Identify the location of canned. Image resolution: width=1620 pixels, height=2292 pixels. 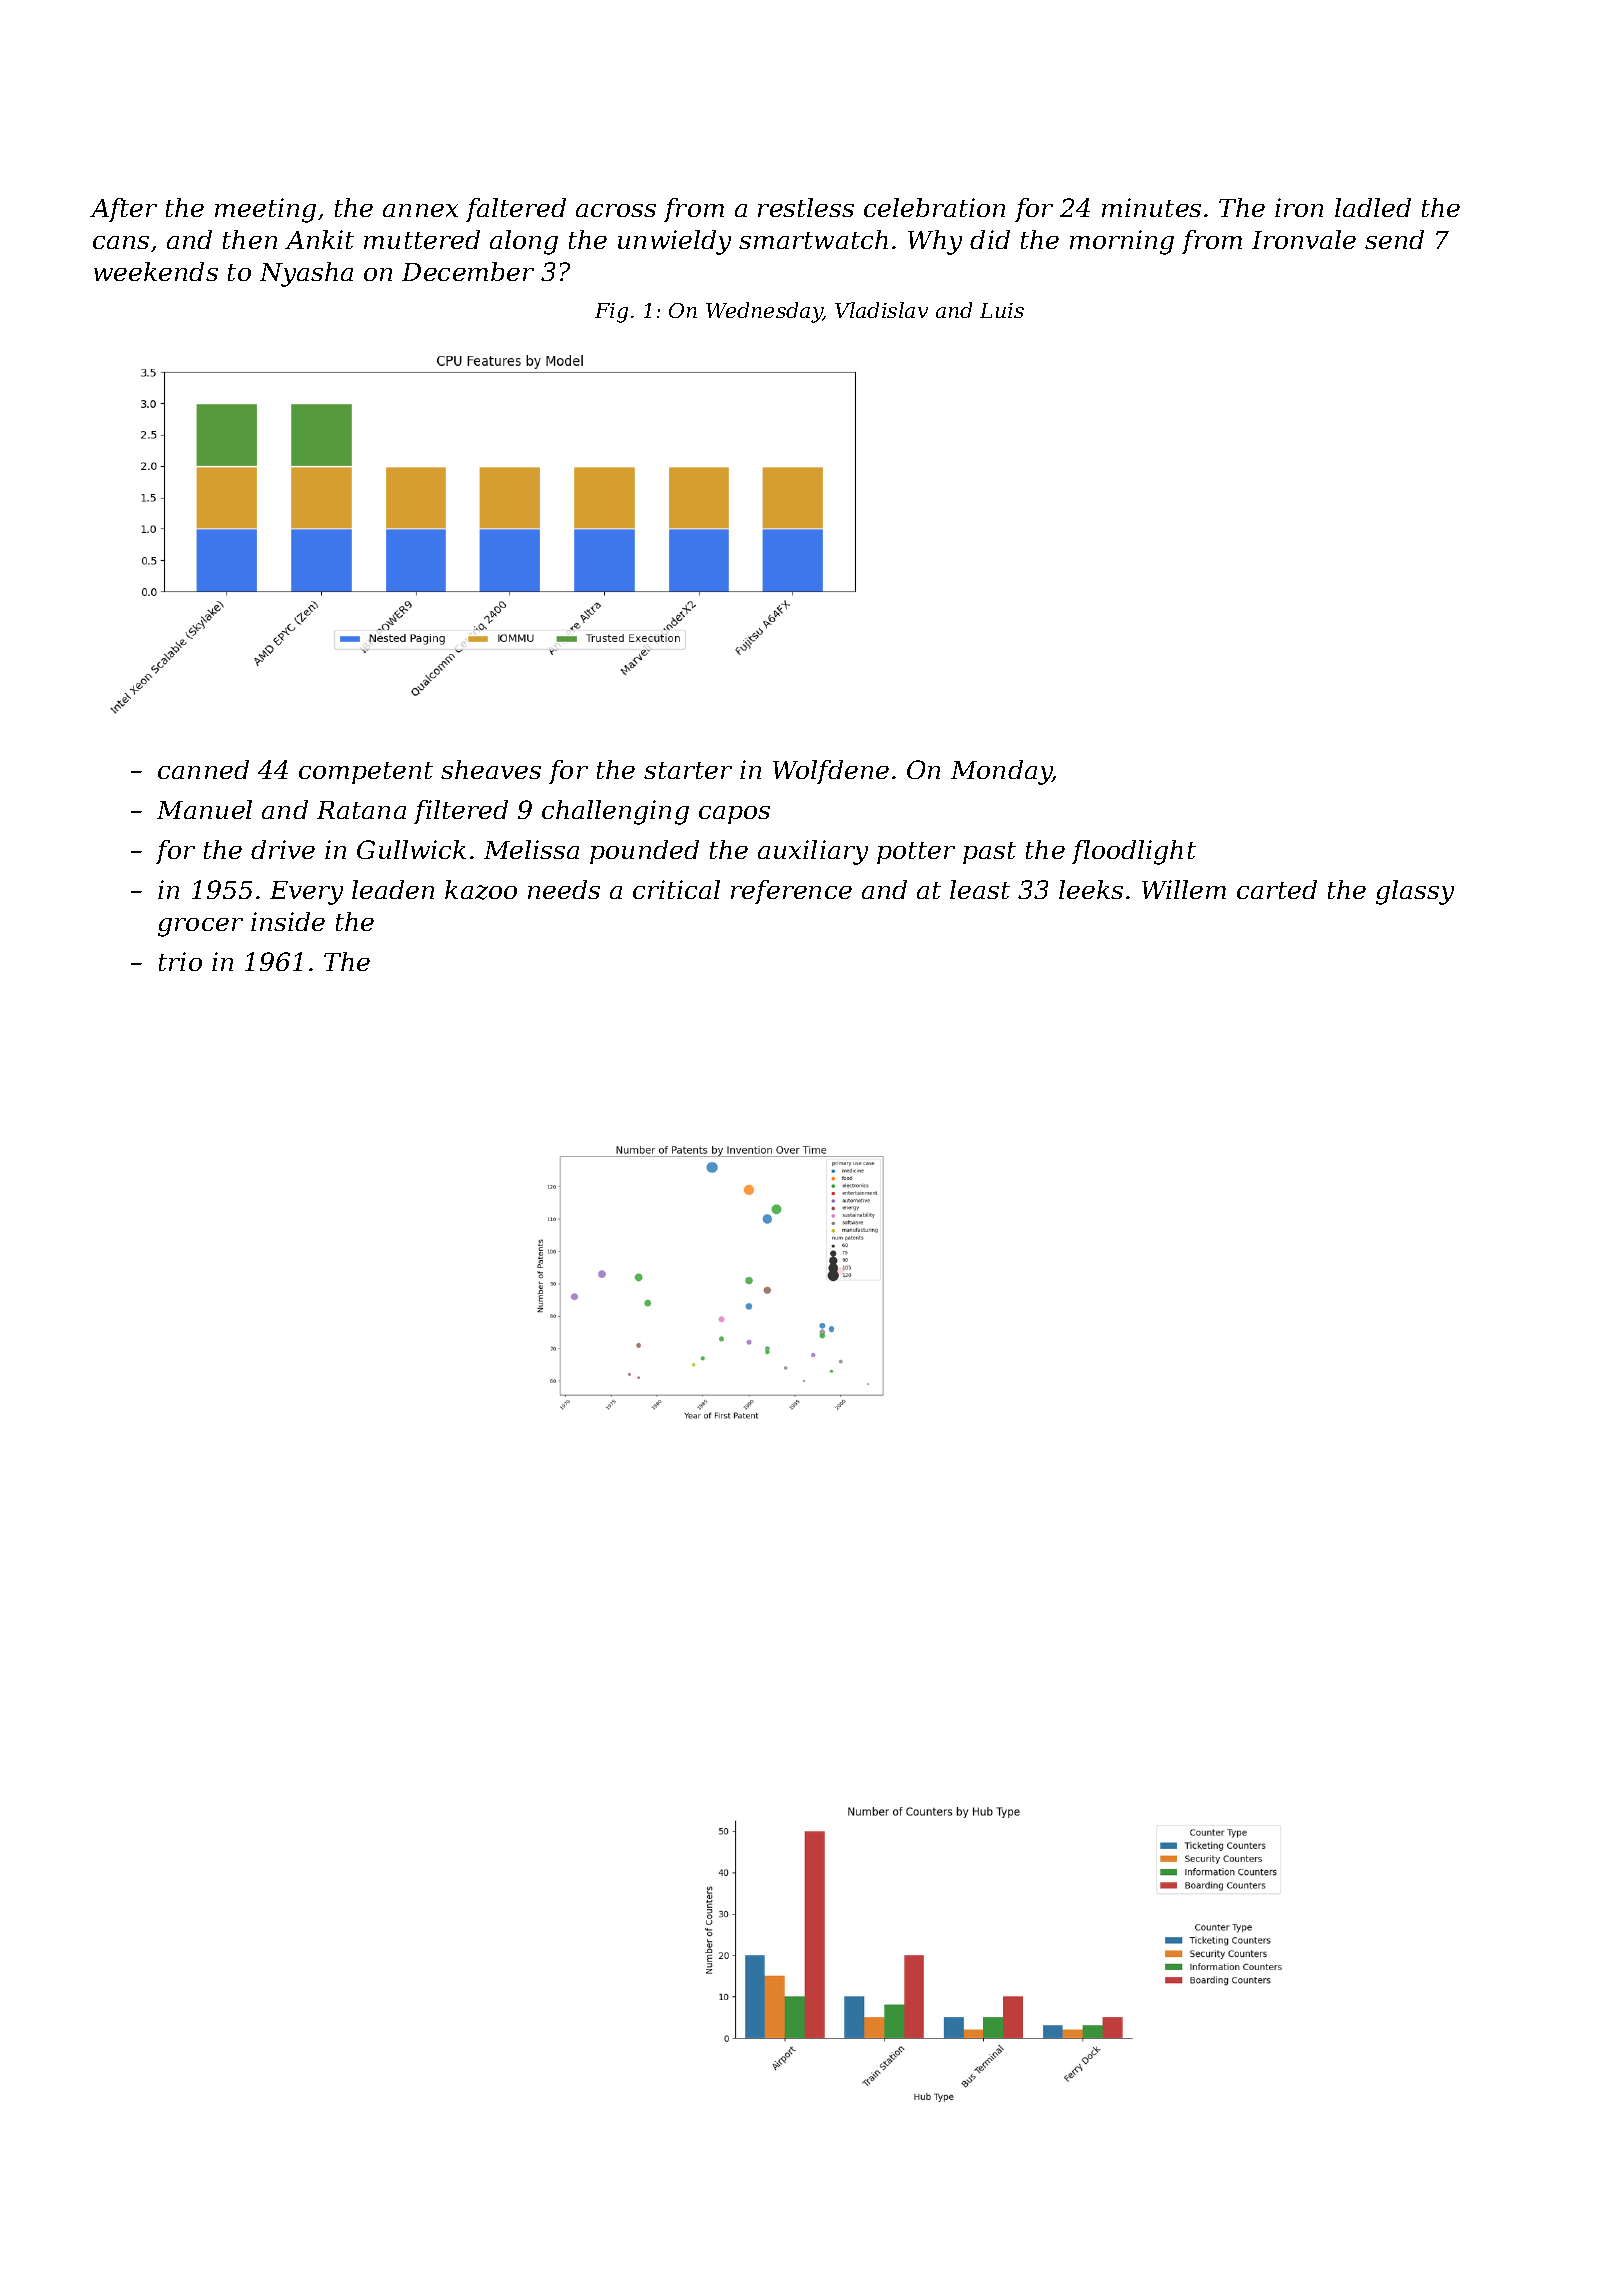
(203, 769).
